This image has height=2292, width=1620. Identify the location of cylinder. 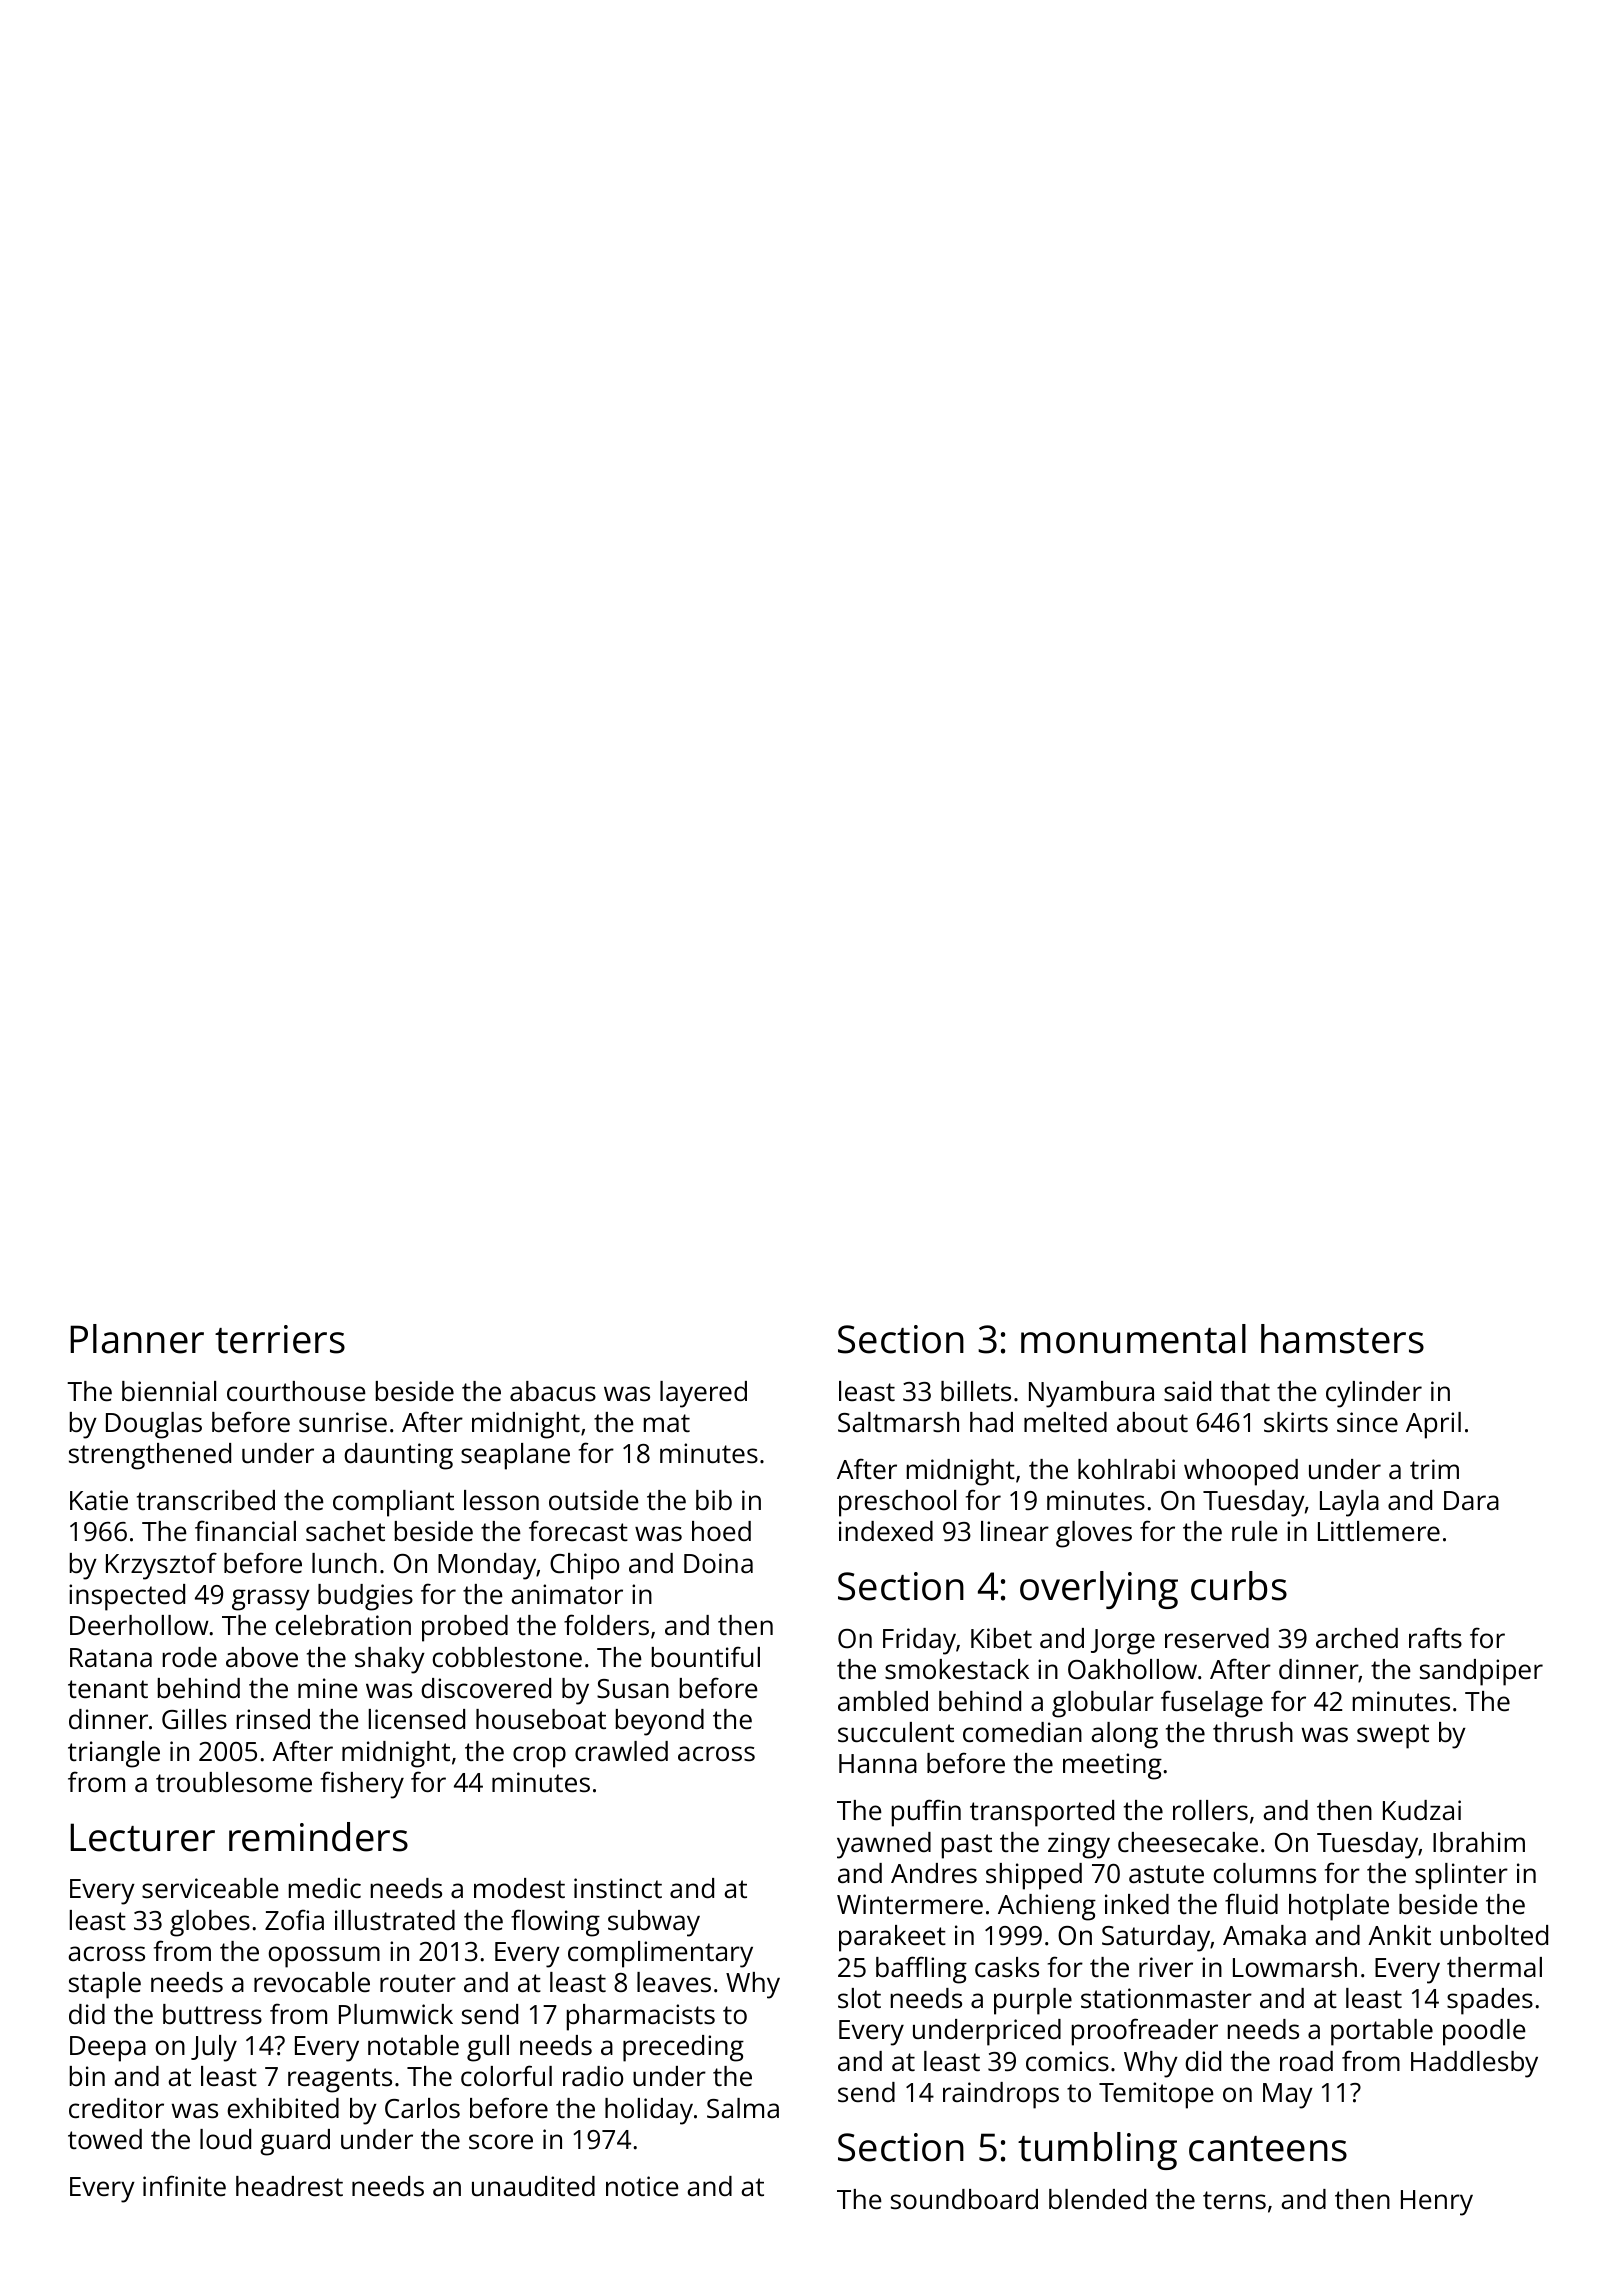
(1374, 1394).
